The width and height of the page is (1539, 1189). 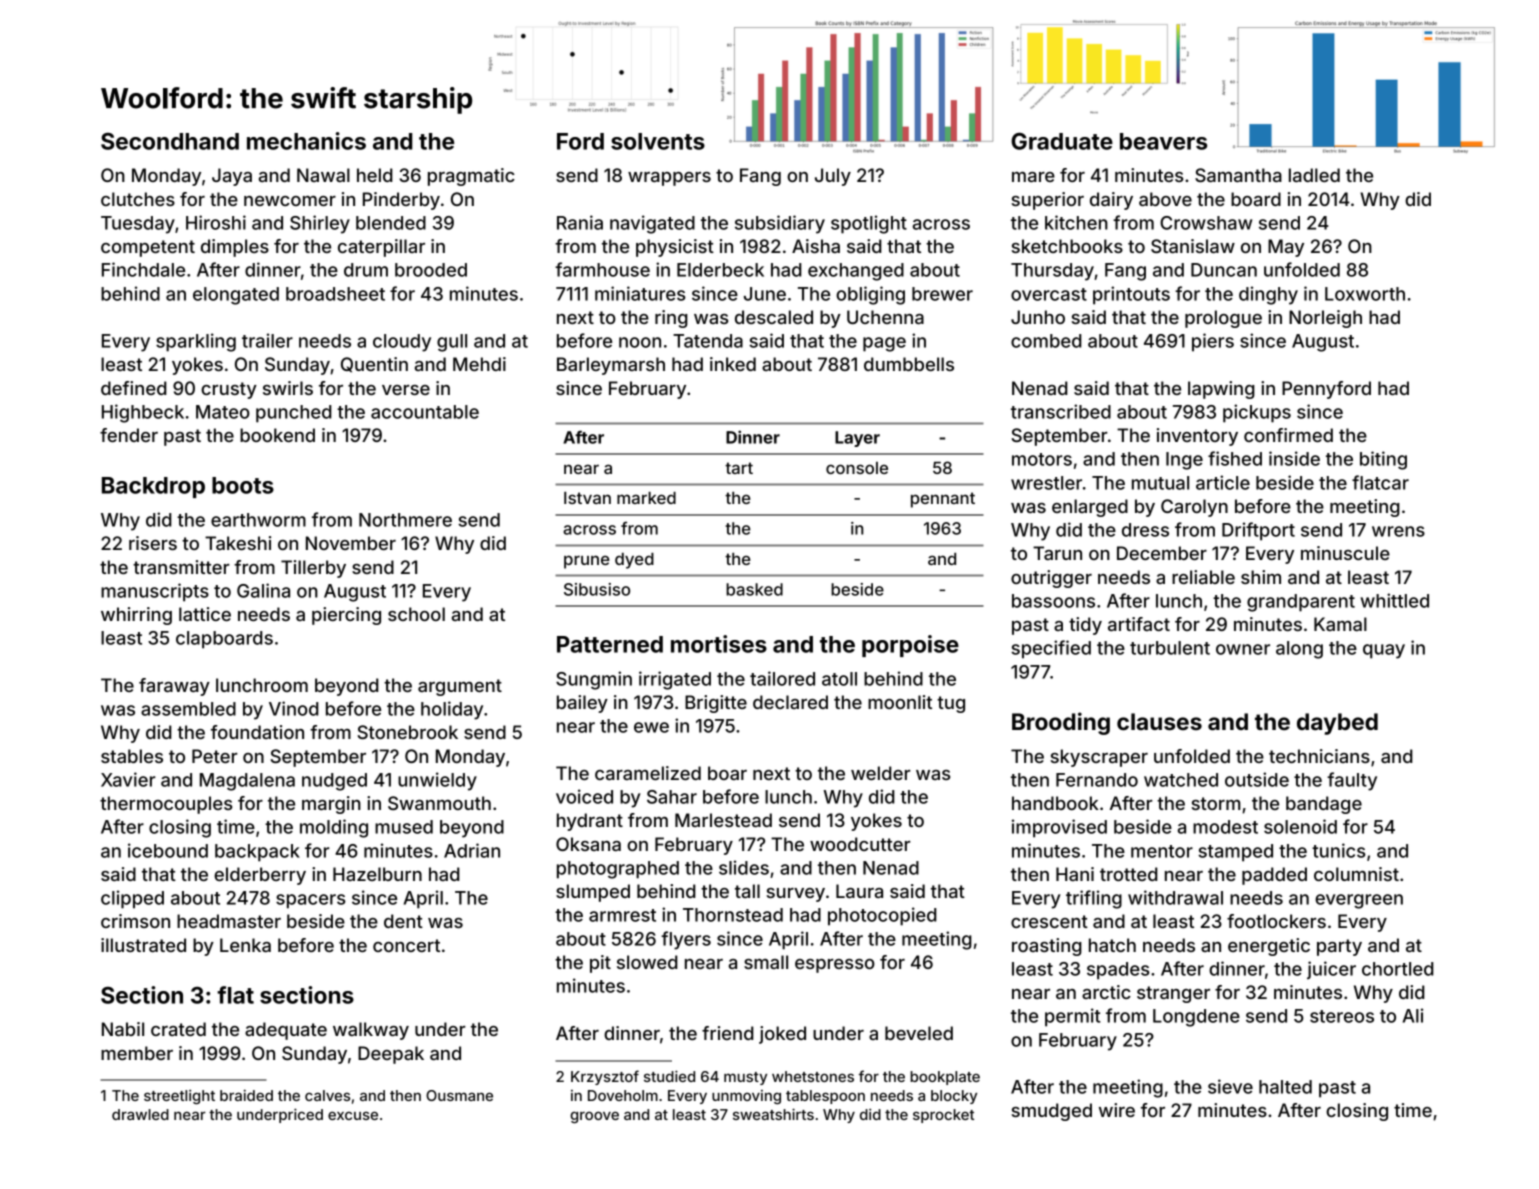 What do you see at coordinates (610, 644) in the page?
I see `Patterned` at bounding box center [610, 644].
